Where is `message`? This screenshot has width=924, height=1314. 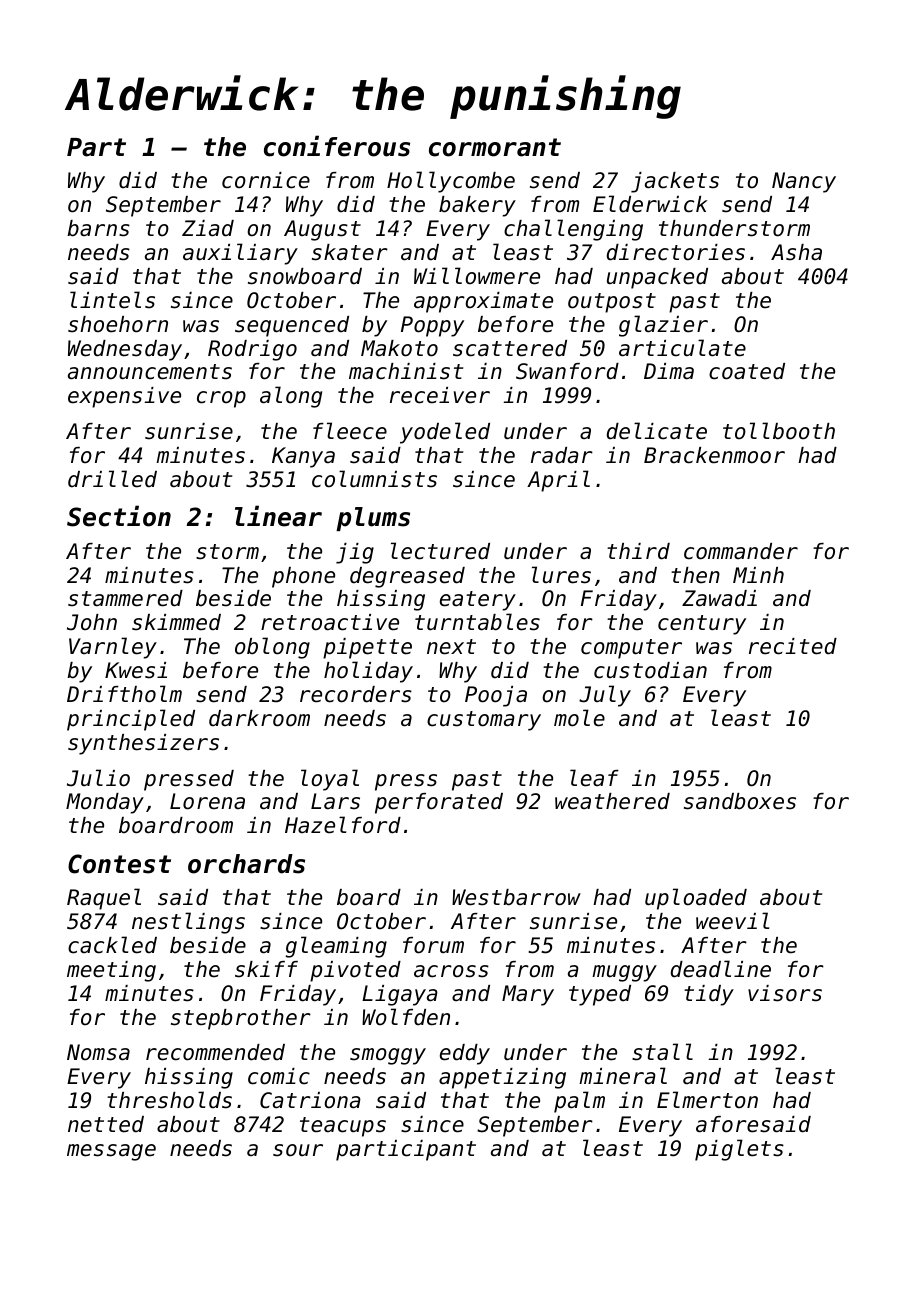
message is located at coordinates (111, 1152).
